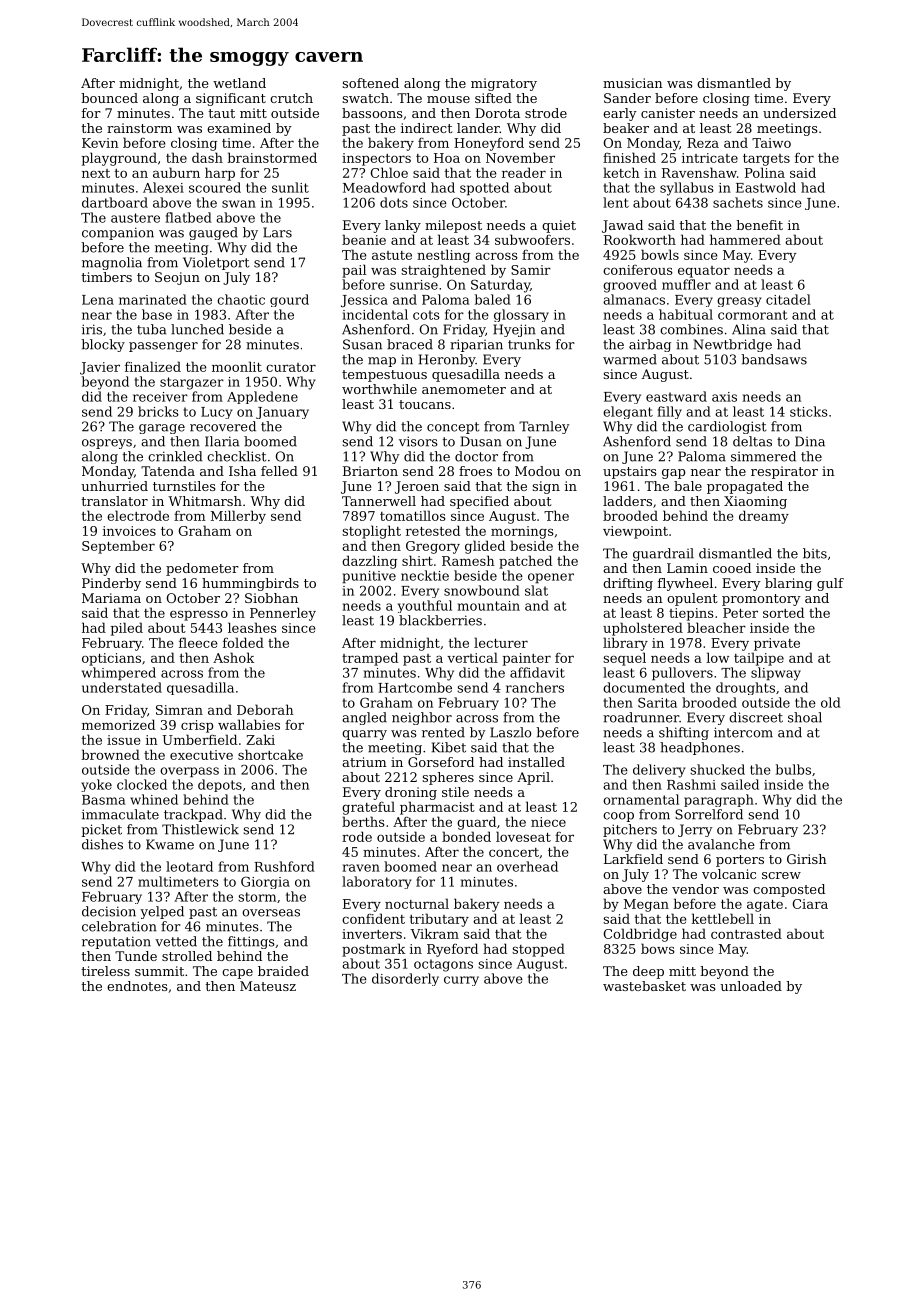 The width and height of the page is (924, 1308). I want to click on viewpoint, so click(635, 532).
